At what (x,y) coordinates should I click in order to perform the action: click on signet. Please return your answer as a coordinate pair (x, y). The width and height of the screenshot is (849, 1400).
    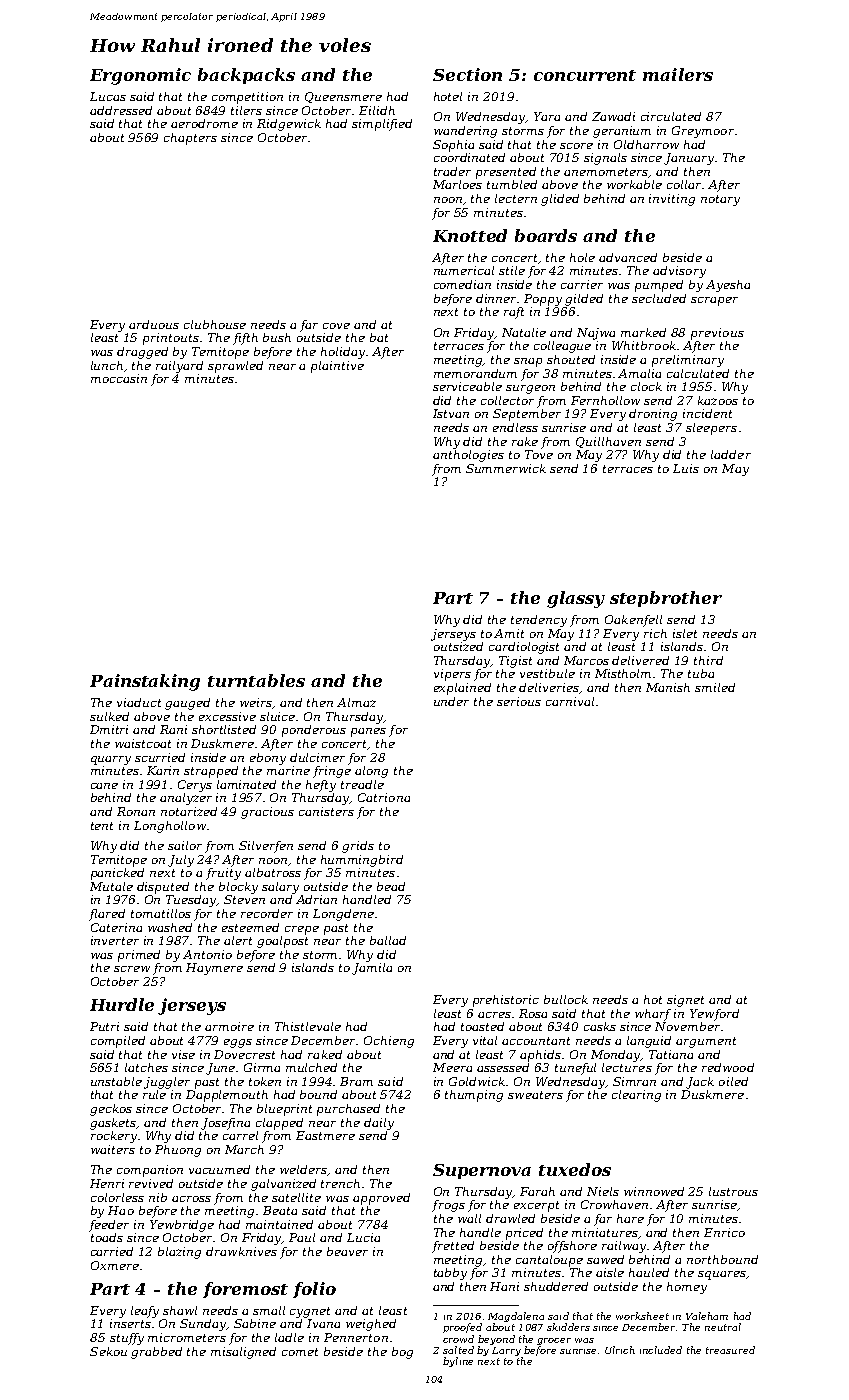
    Looking at the image, I should click on (685, 1001).
